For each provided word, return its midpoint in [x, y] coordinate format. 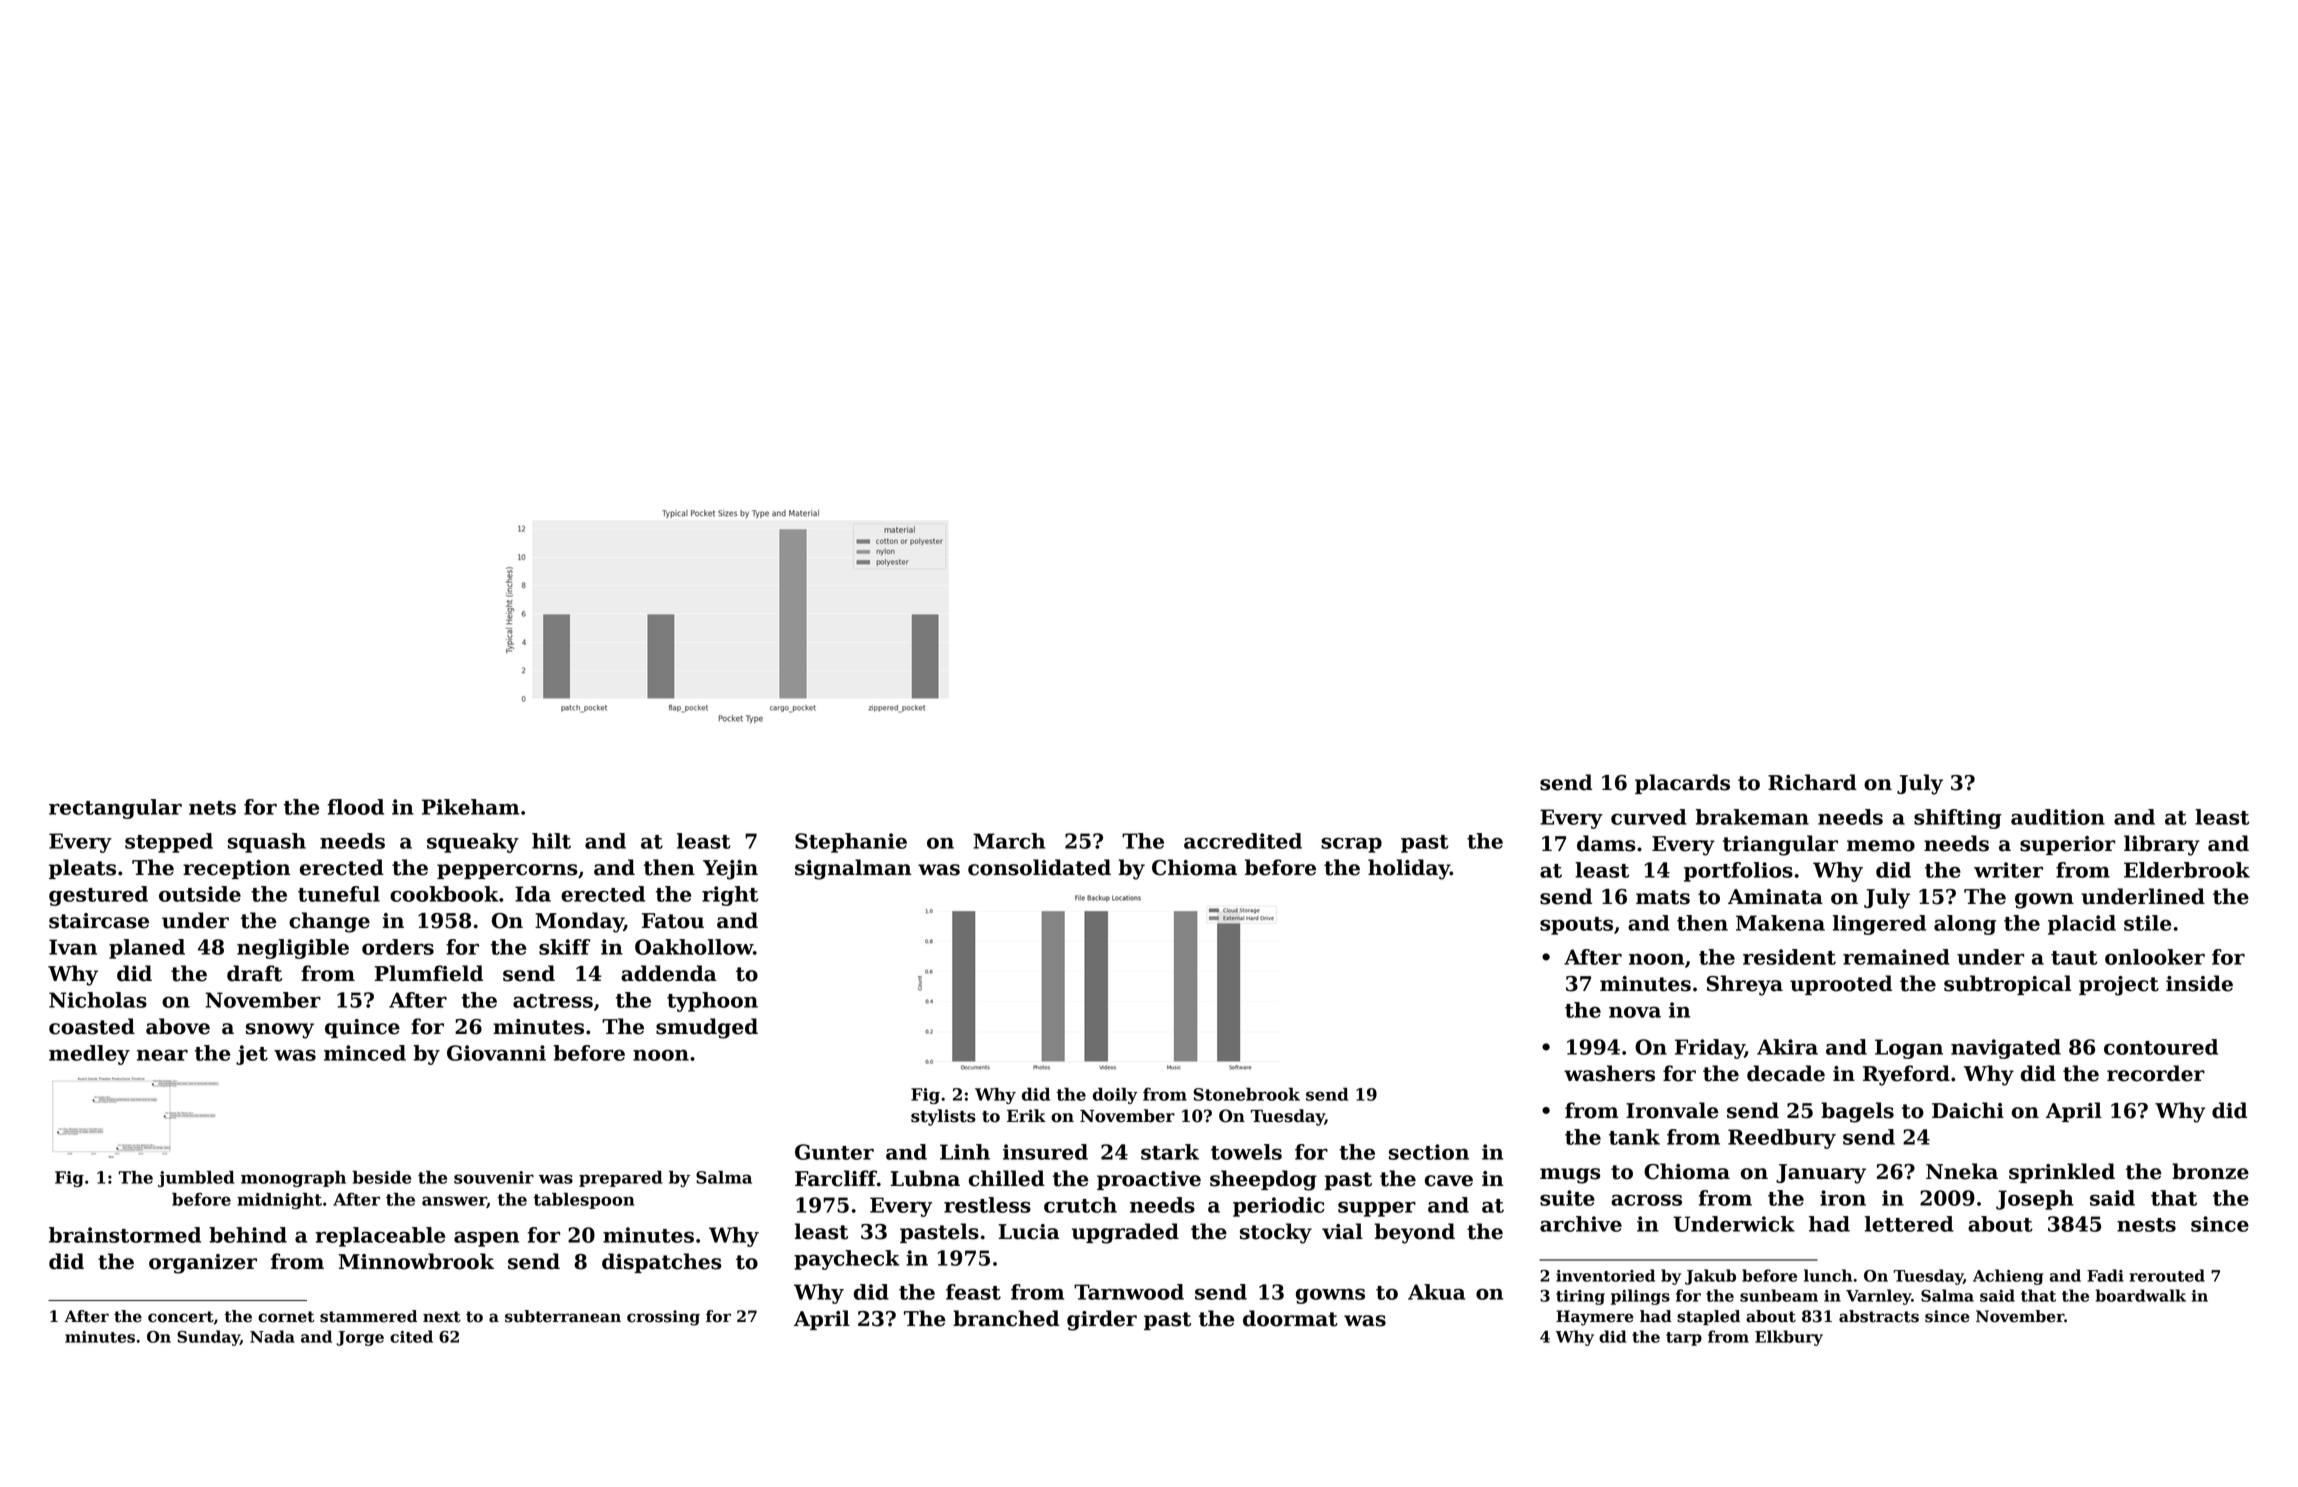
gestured [98, 896]
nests [2146, 1225]
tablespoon [584, 1201]
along [1965, 925]
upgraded [1125, 1233]
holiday [1409, 869]
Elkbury [1789, 1338]
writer [2008, 870]
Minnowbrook [416, 1261]
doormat [1290, 1318]
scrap [1351, 845]
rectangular [115, 809]
